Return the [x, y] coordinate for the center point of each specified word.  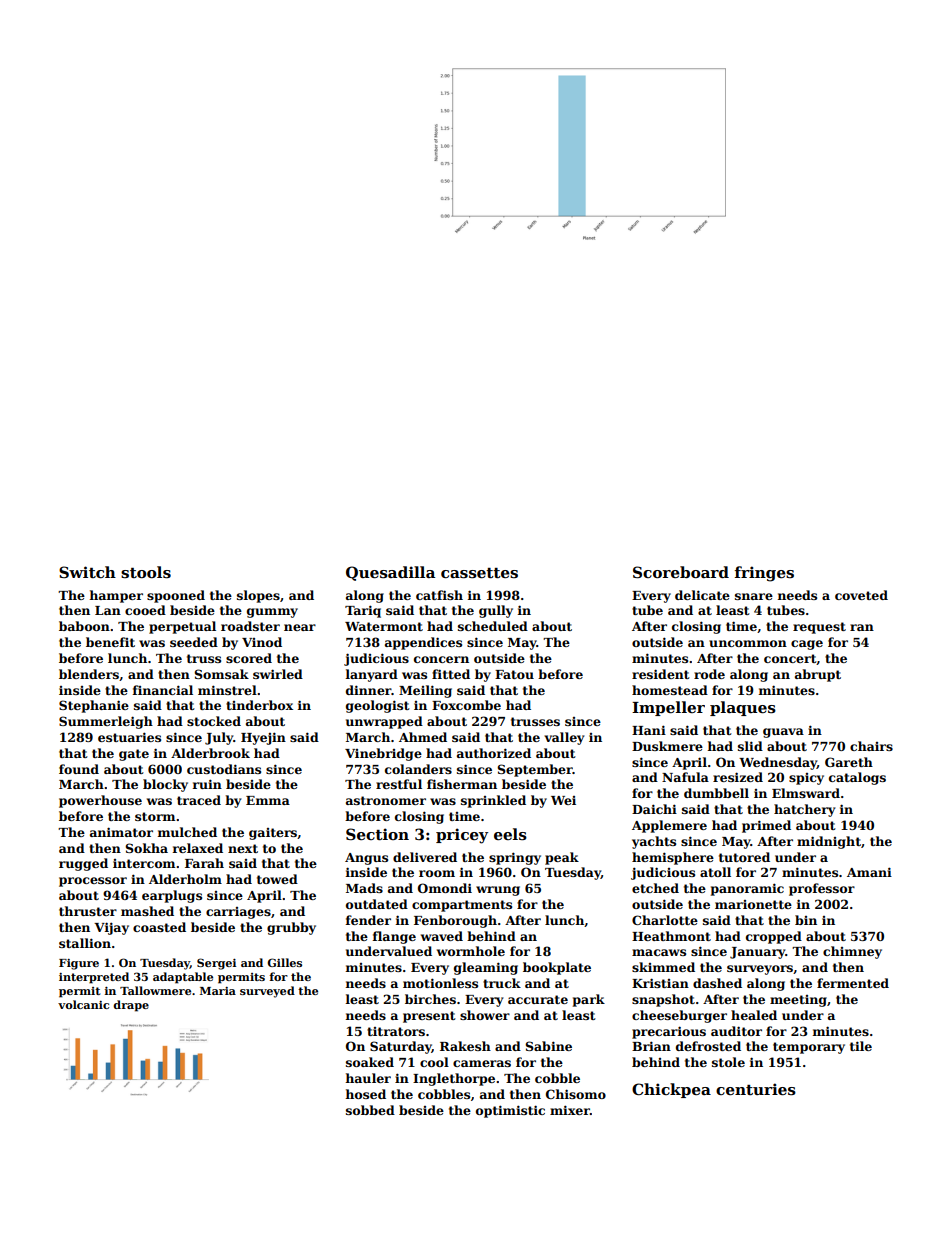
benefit [110, 642]
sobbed [370, 1110]
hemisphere [673, 858]
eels [510, 834]
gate [134, 755]
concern [441, 659]
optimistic [510, 1111]
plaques [743, 708]
